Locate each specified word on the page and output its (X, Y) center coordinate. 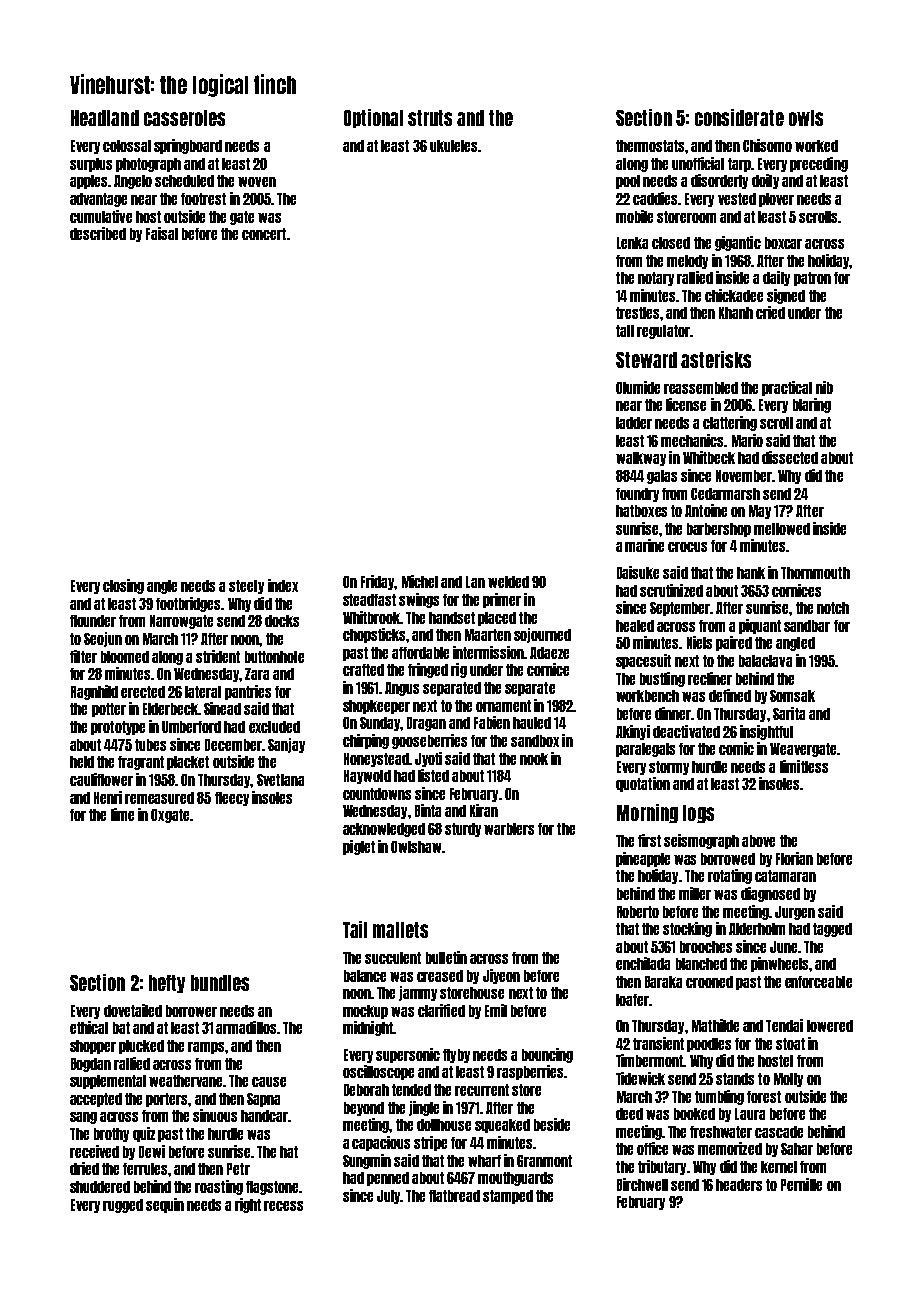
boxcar (783, 243)
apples (88, 182)
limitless (804, 766)
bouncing (547, 1055)
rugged (123, 1206)
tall (625, 331)
